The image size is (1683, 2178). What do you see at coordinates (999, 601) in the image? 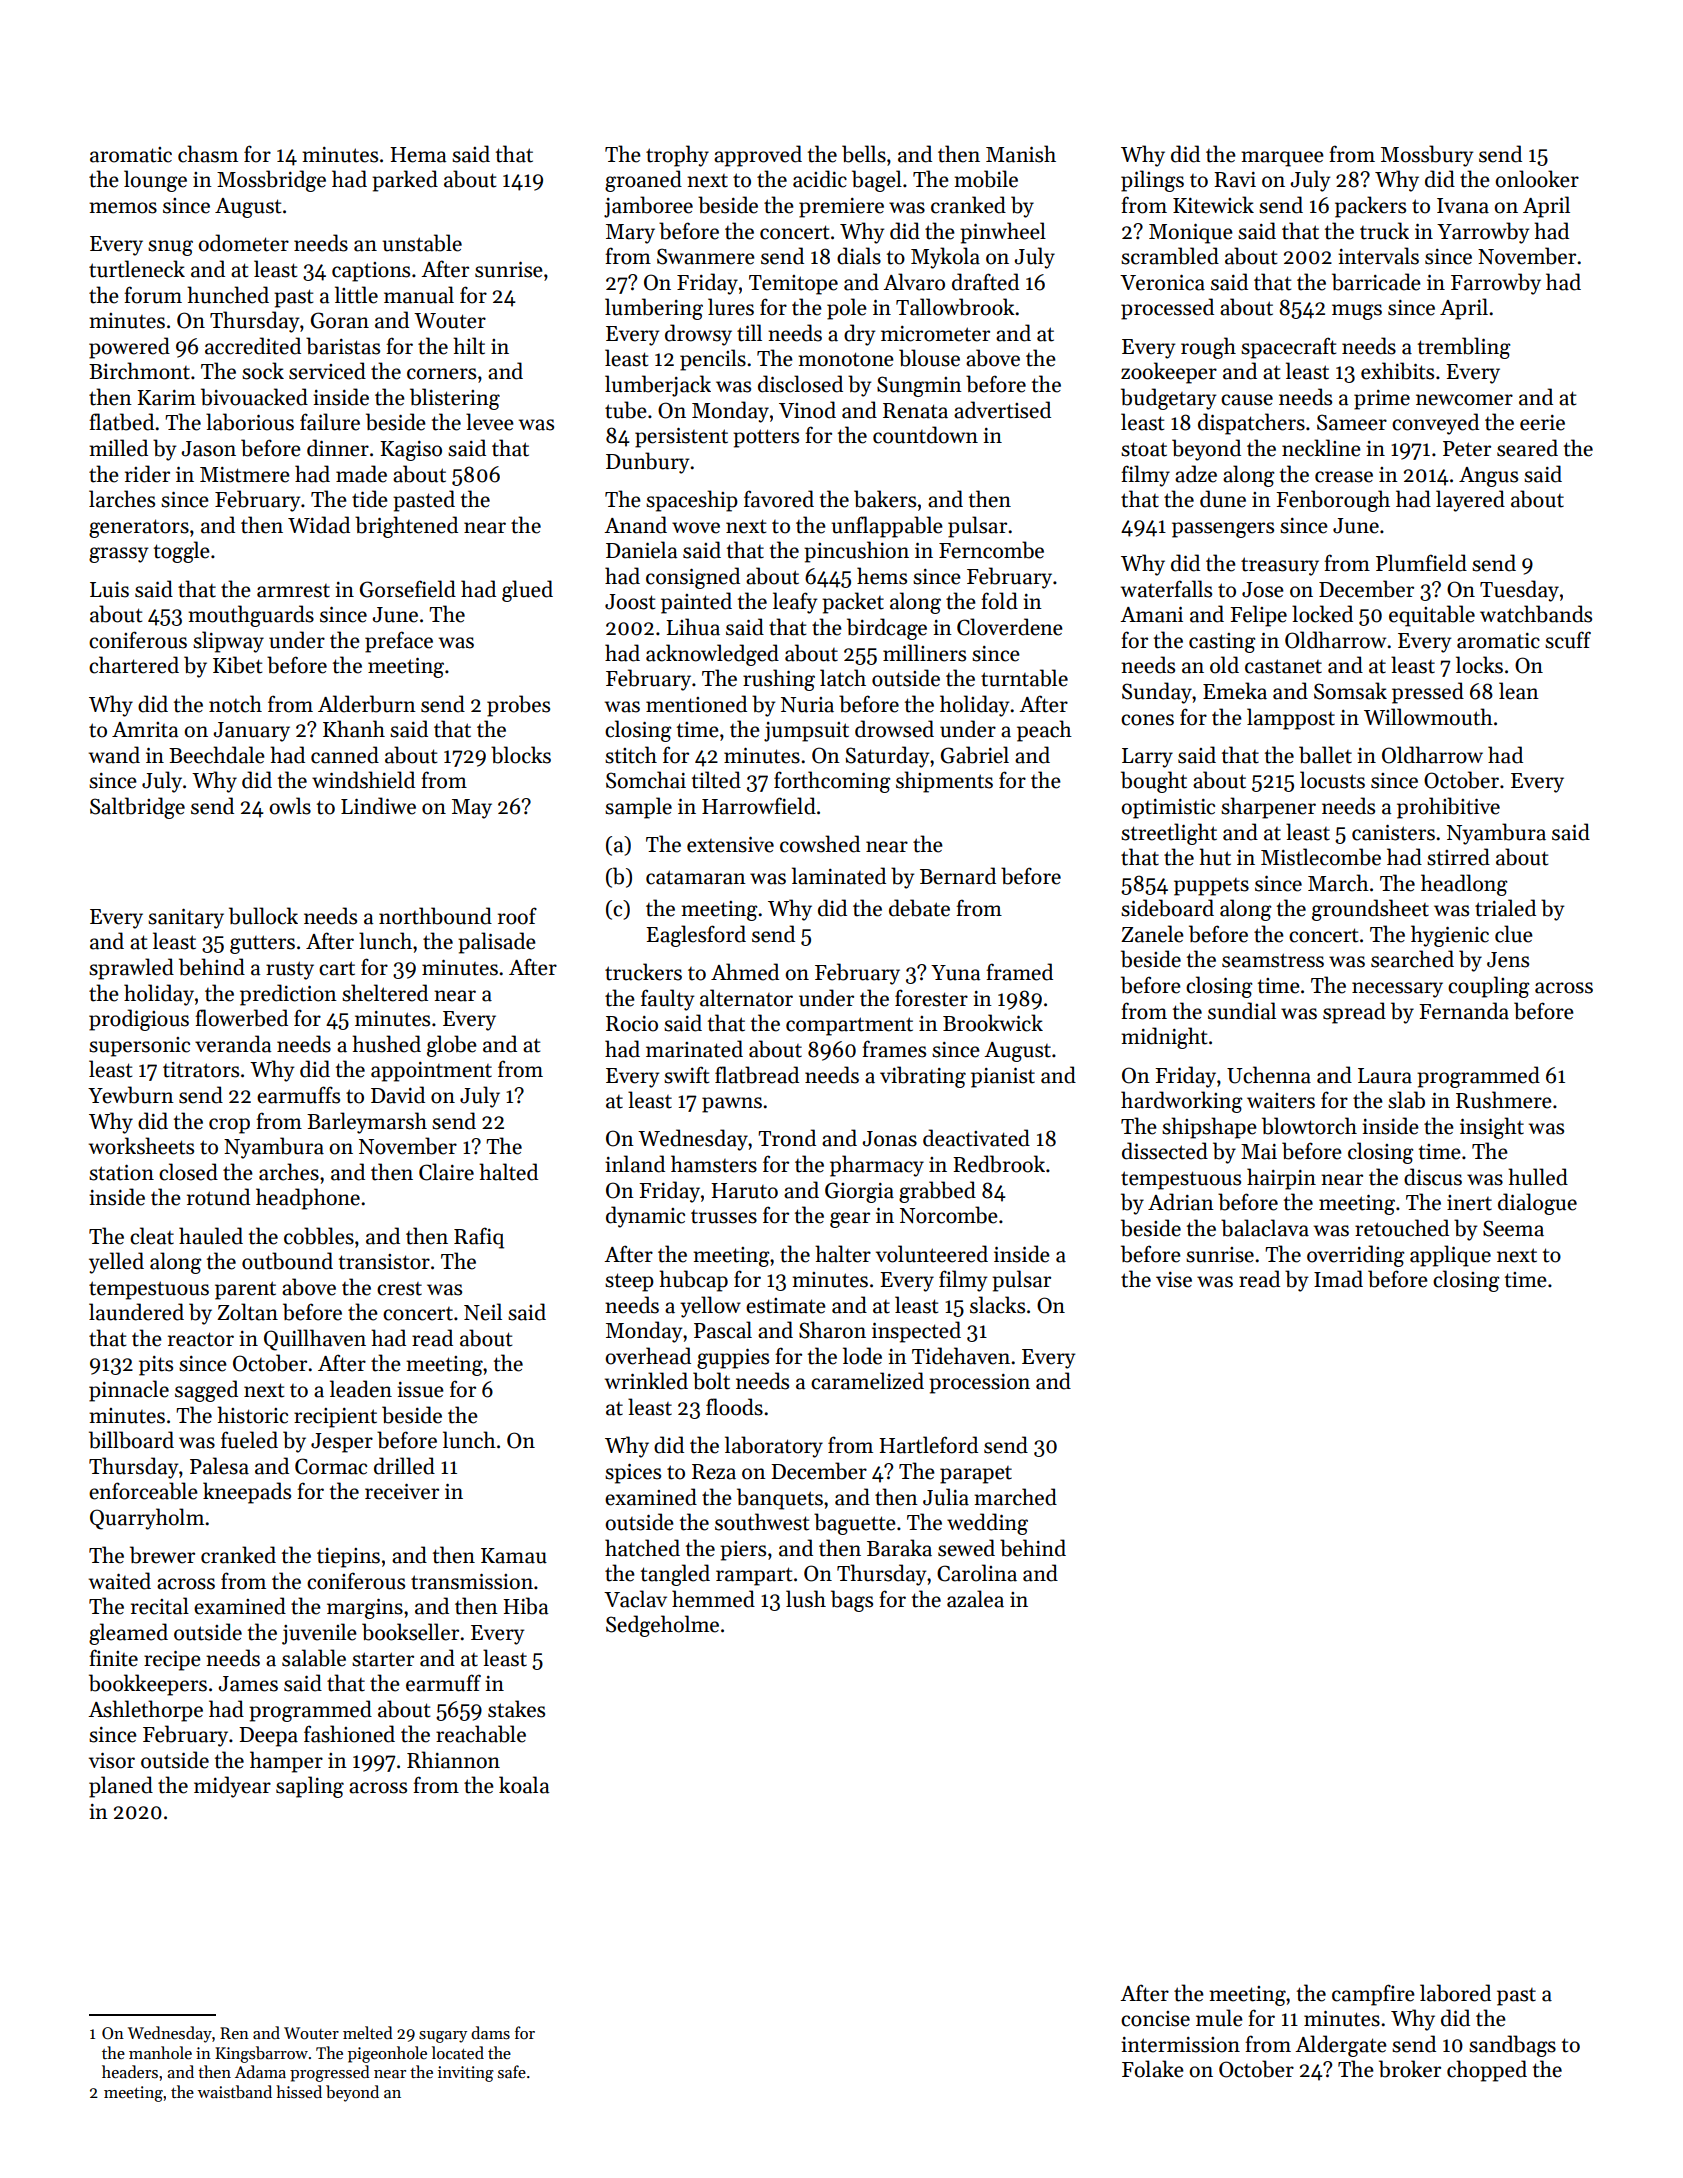
I see `fold` at bounding box center [999, 601].
